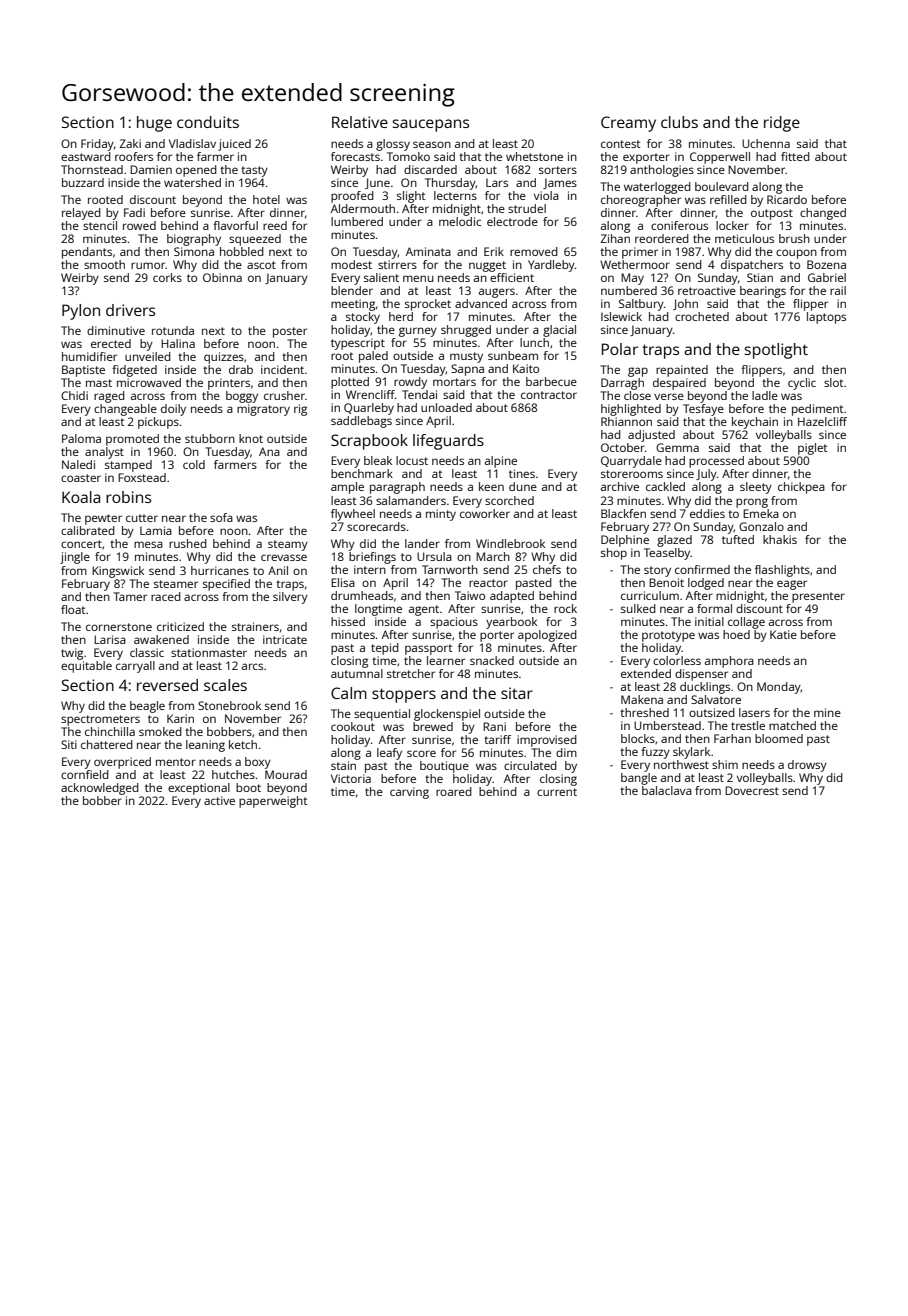  I want to click on opened, so click(196, 171).
